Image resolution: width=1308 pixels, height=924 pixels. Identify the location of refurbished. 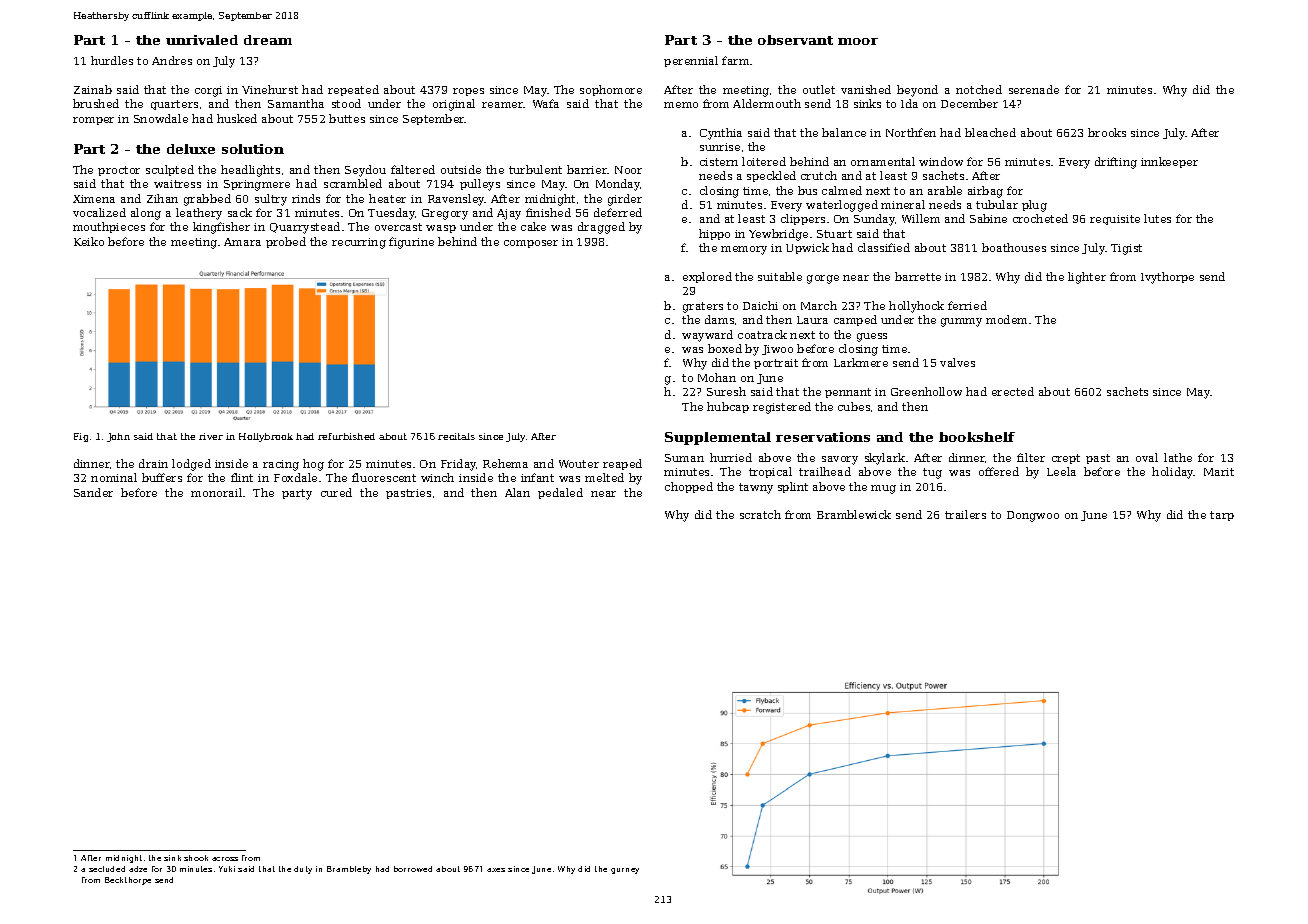
(346, 436).
